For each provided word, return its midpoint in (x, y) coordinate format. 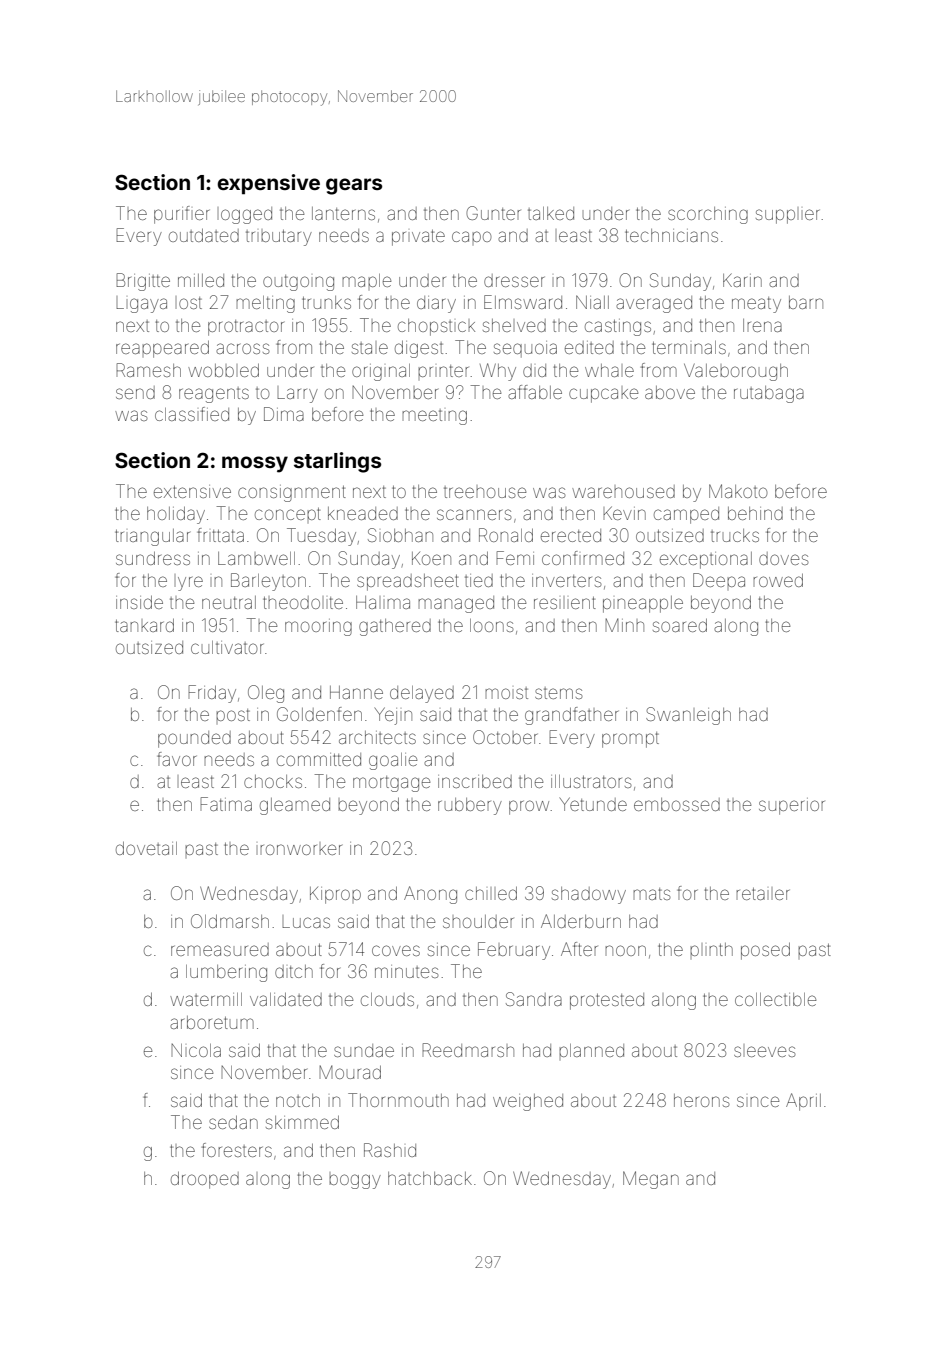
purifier (181, 215)
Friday (212, 694)
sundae (364, 1050)
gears (354, 186)
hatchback (430, 1178)
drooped (205, 1180)
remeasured (220, 949)
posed (765, 951)
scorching (708, 215)
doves (784, 558)
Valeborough (736, 372)
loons (492, 625)
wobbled (223, 370)
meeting (434, 417)
